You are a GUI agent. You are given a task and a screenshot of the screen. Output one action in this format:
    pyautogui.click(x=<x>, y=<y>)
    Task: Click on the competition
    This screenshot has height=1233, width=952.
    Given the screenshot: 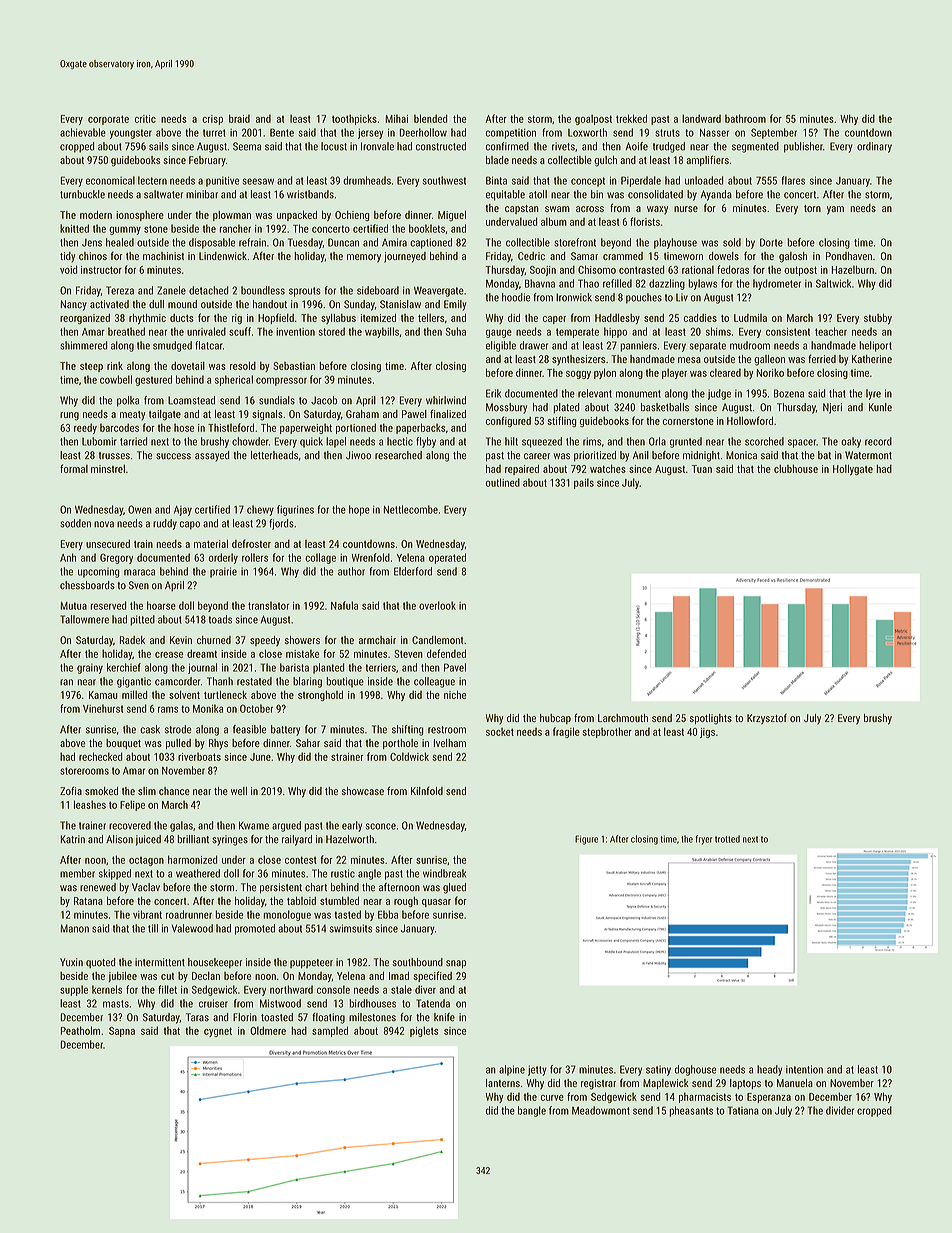 What is the action you would take?
    pyautogui.click(x=511, y=133)
